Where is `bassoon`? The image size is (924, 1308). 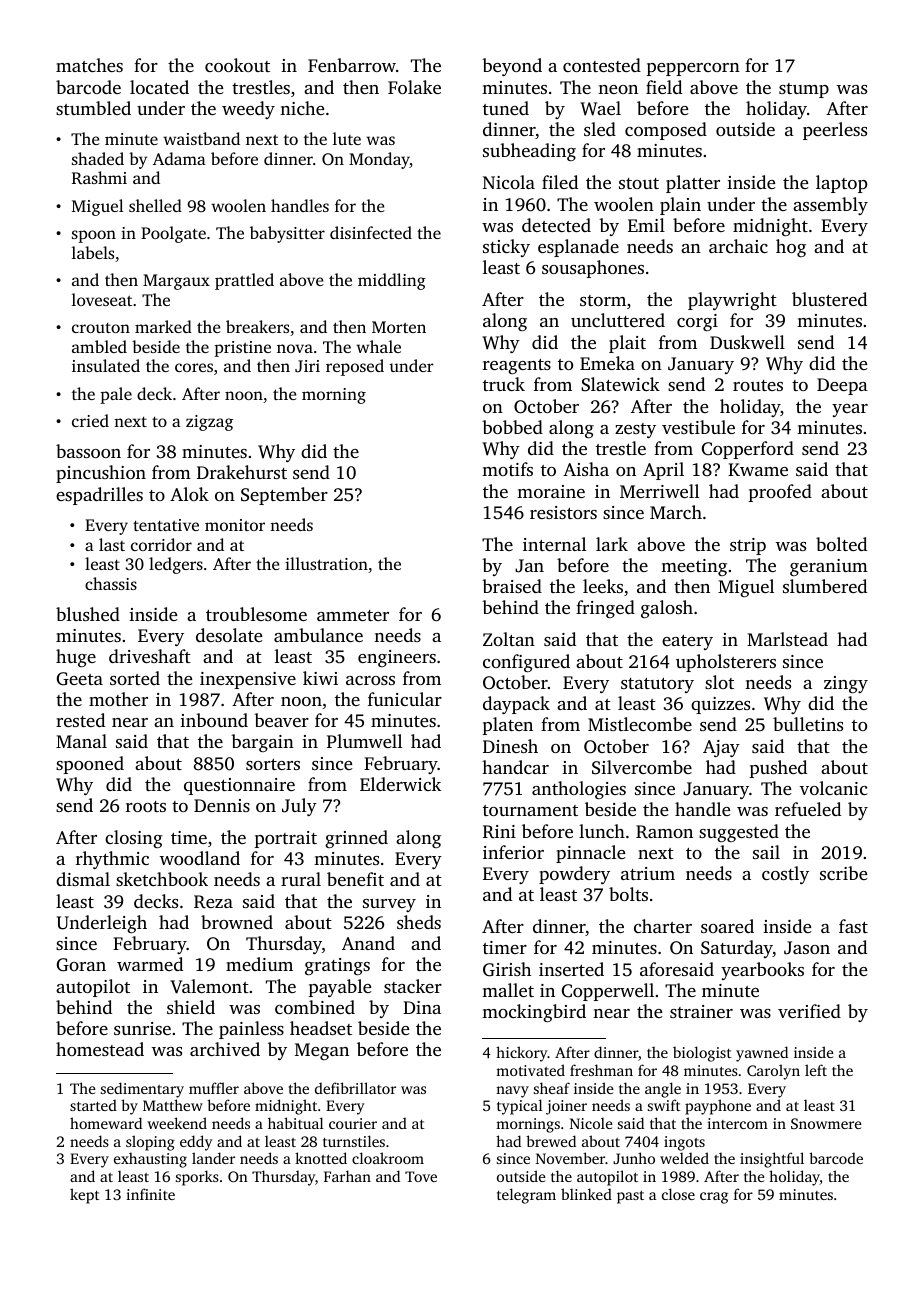
bassoon is located at coordinates (88, 451).
